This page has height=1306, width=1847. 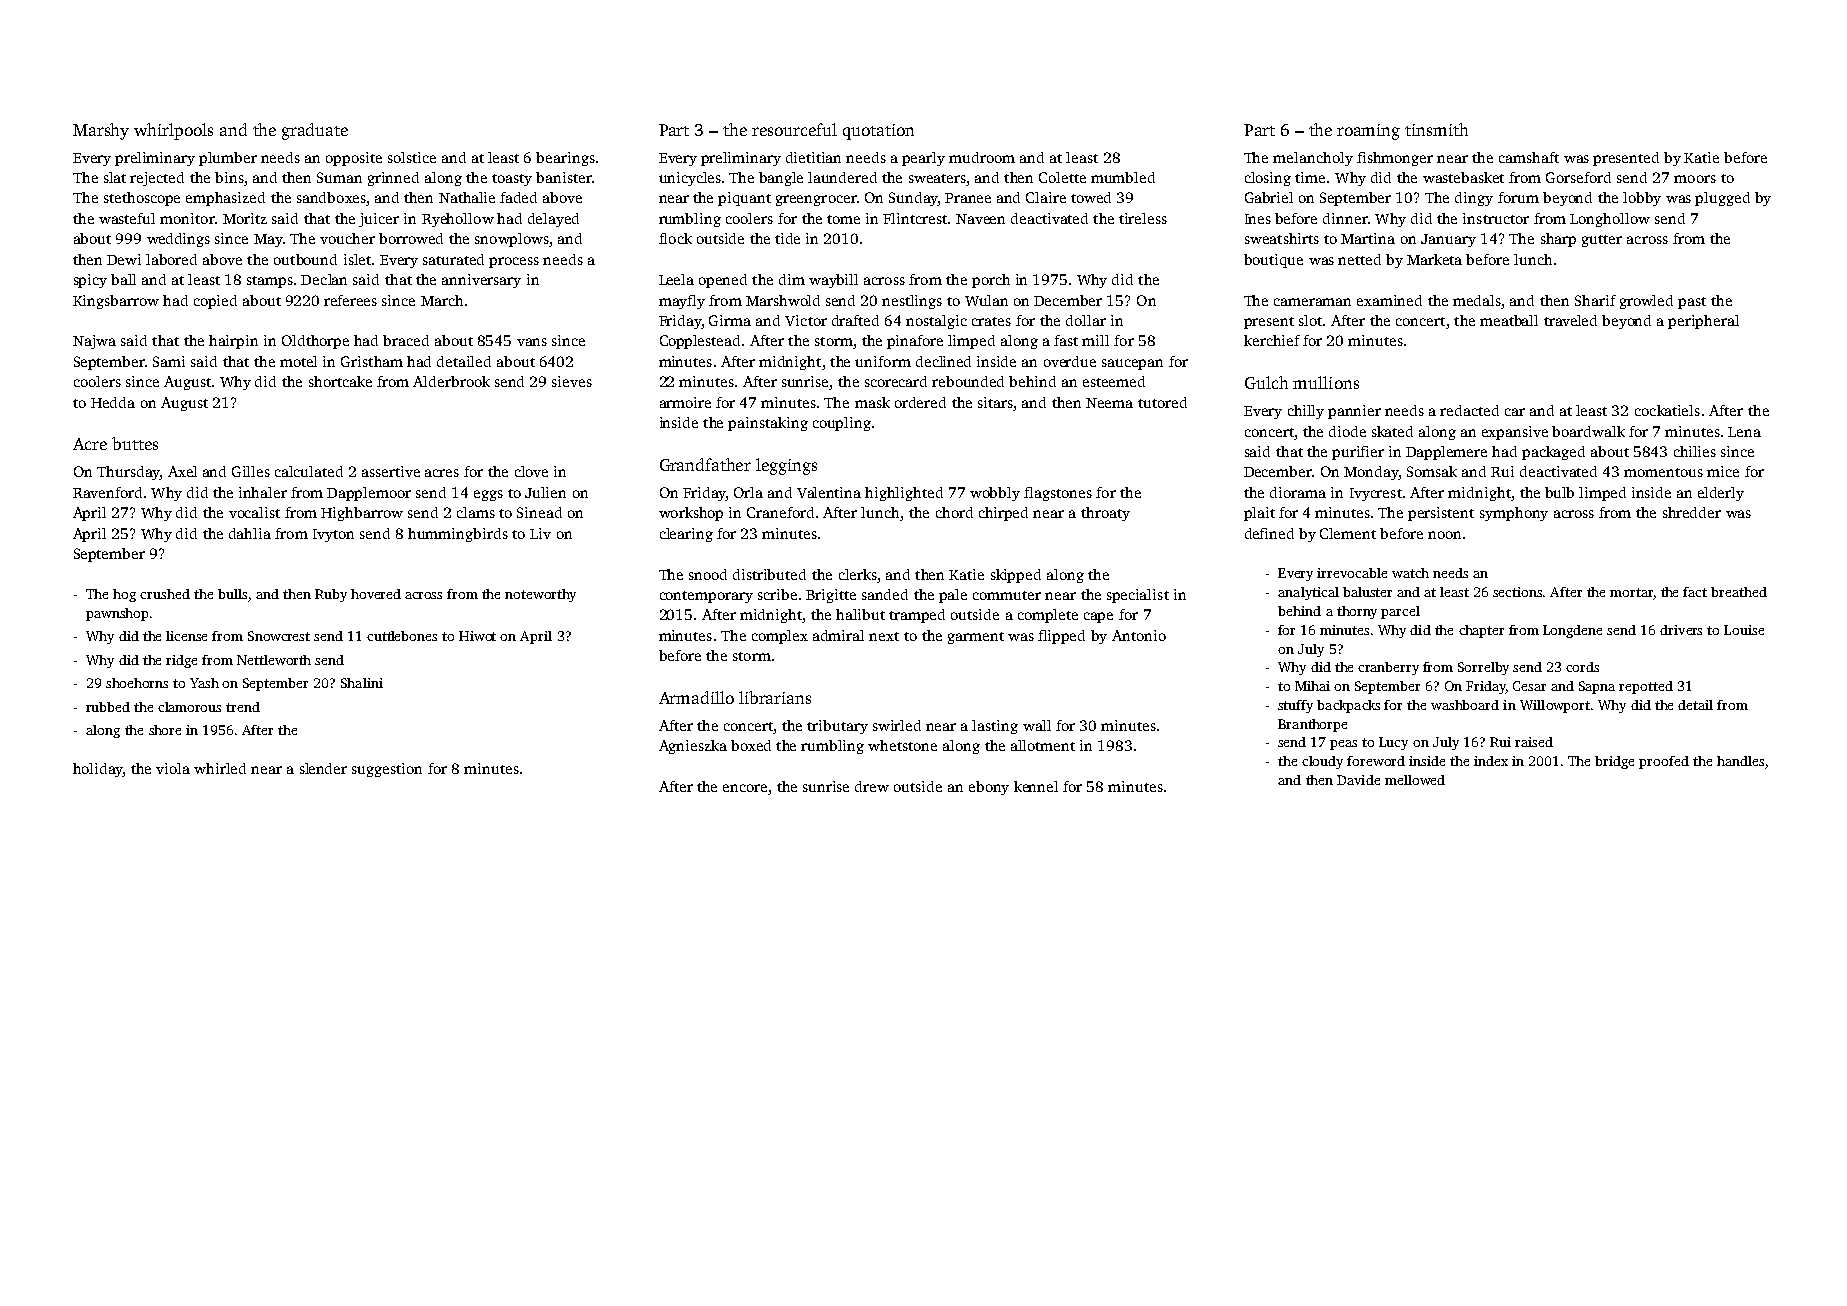 I want to click on cords, so click(x=1582, y=667).
